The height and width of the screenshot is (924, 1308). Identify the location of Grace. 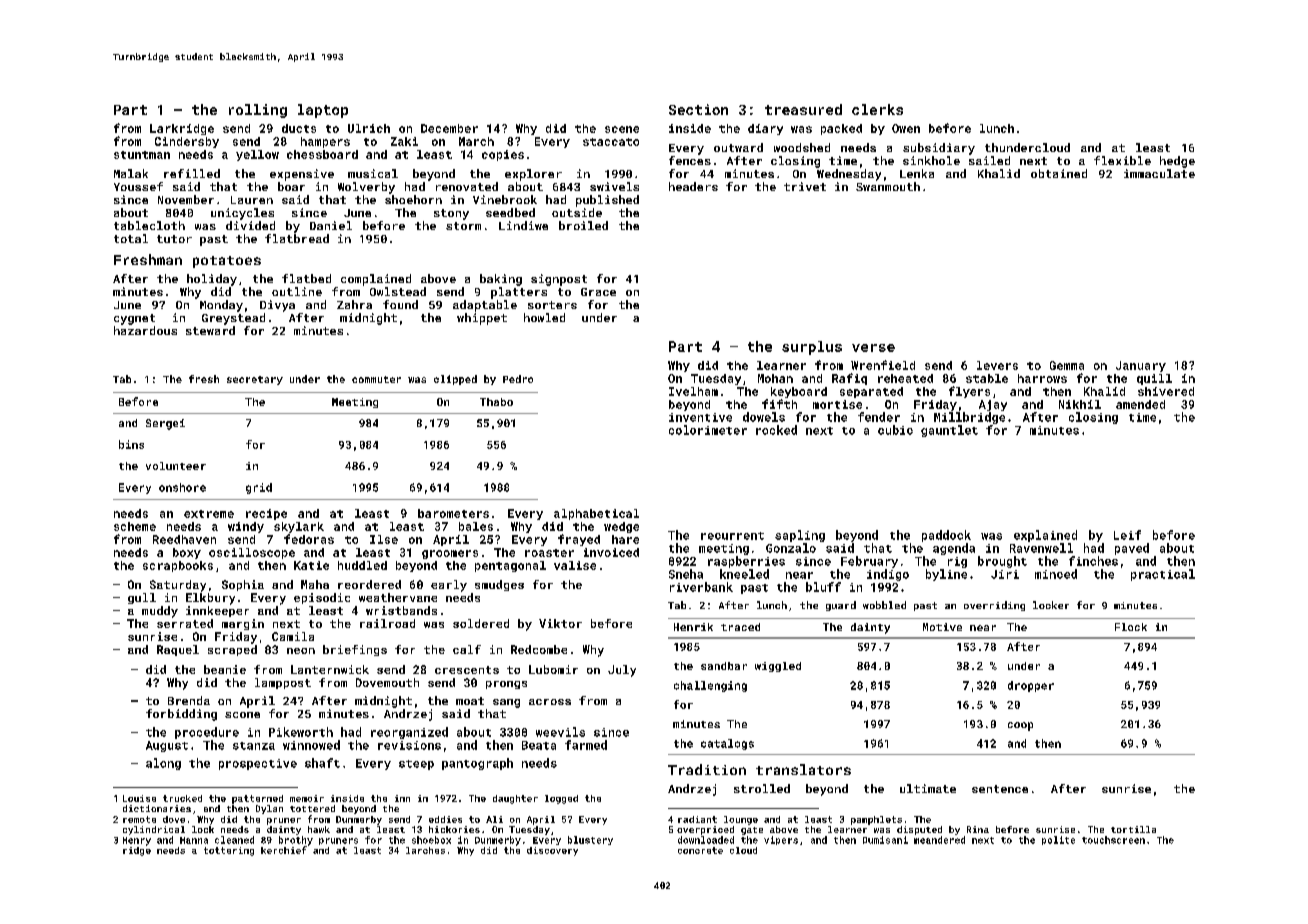
(598, 292).
